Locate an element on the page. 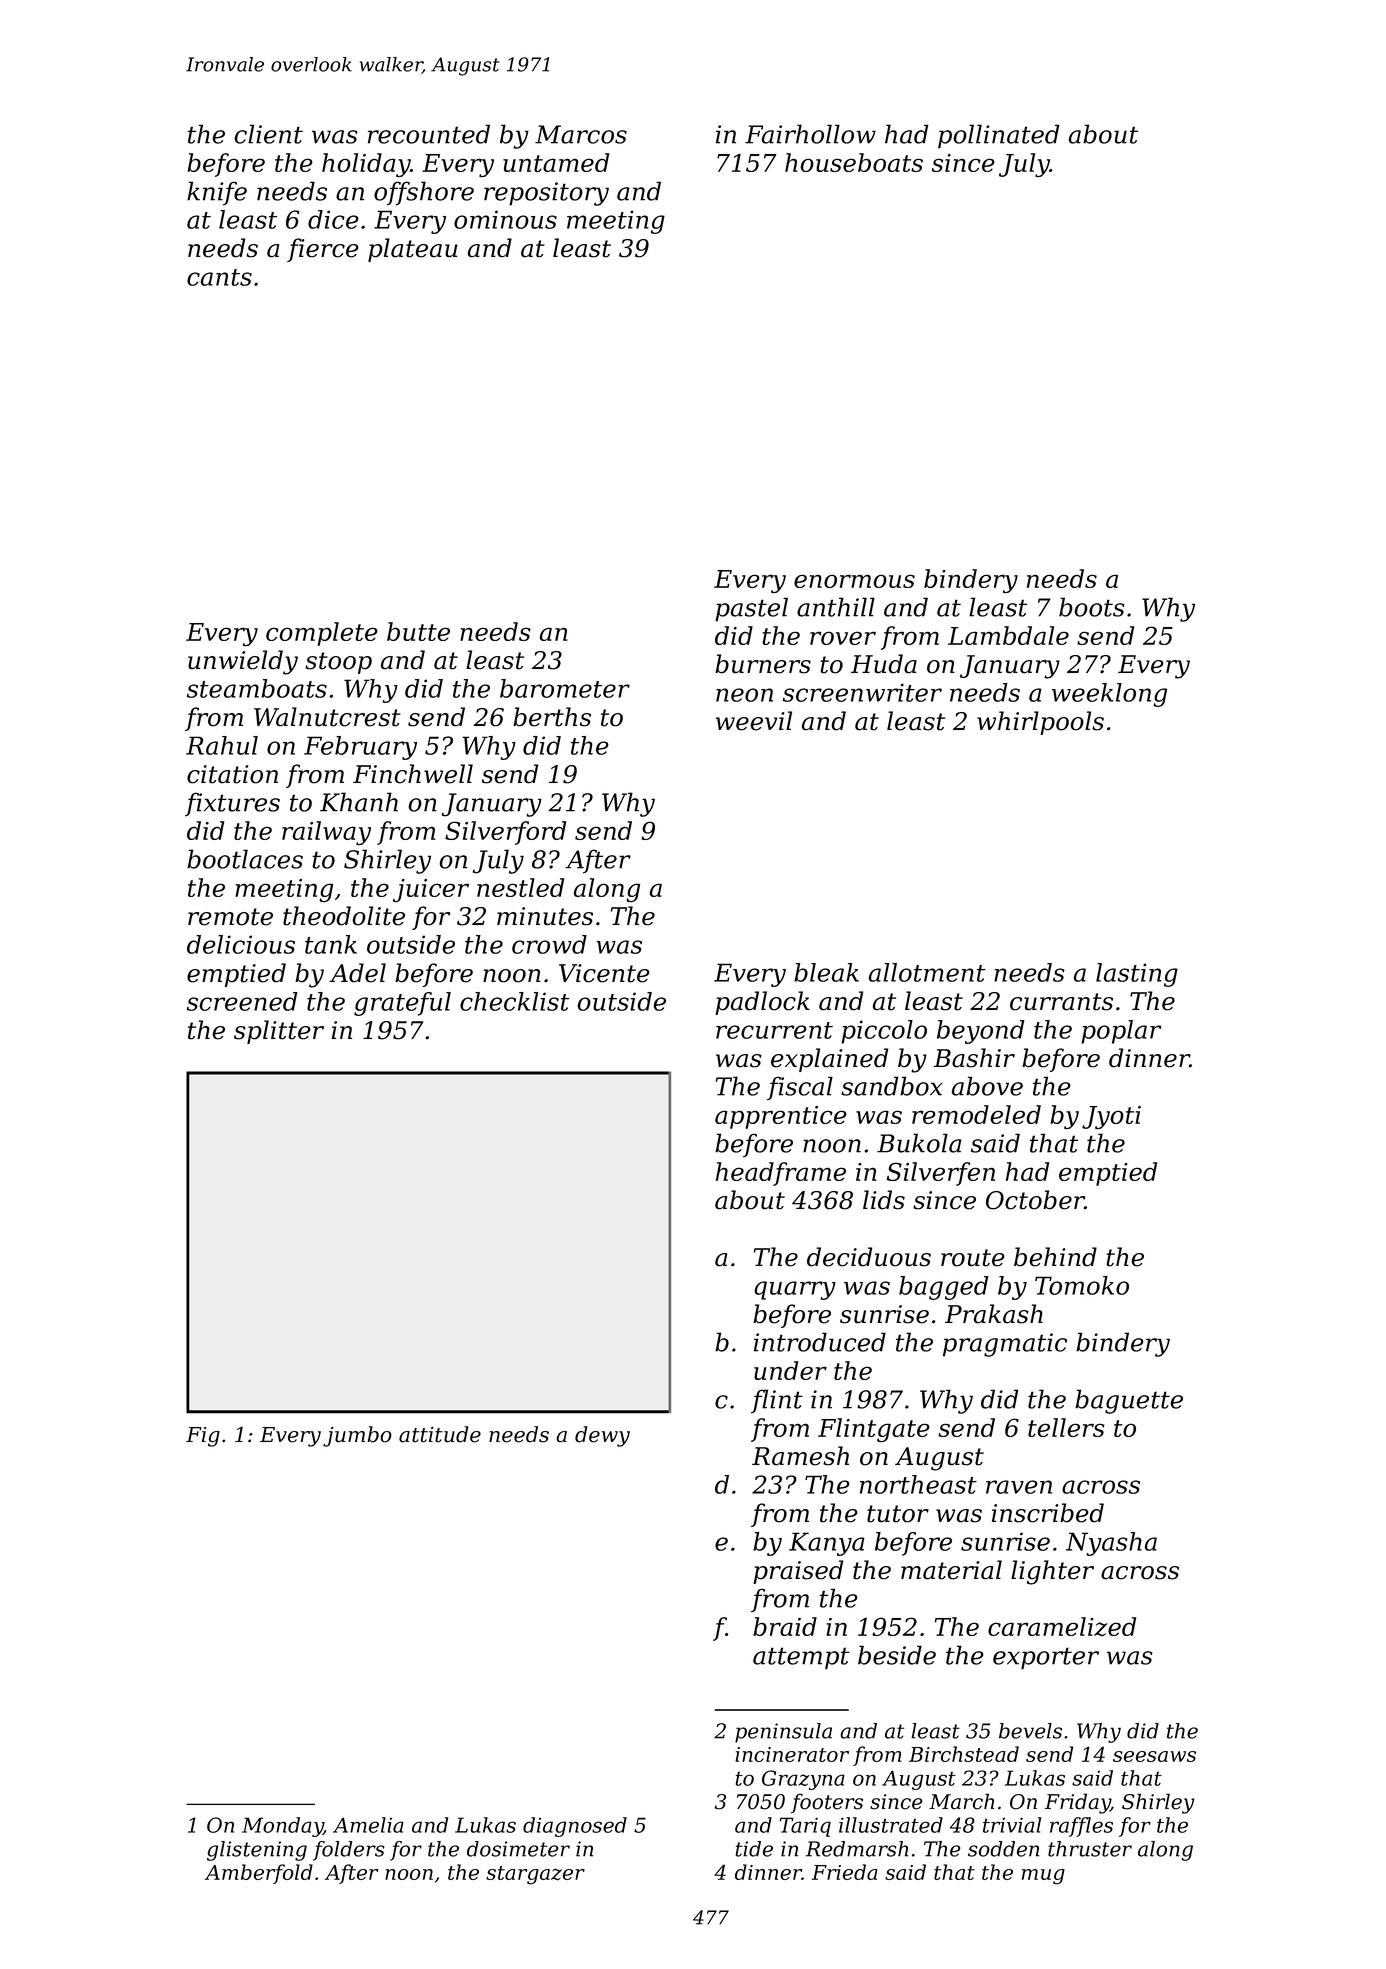 The width and height of the image is (1386, 1969). Nyasha is located at coordinates (1111, 1544).
